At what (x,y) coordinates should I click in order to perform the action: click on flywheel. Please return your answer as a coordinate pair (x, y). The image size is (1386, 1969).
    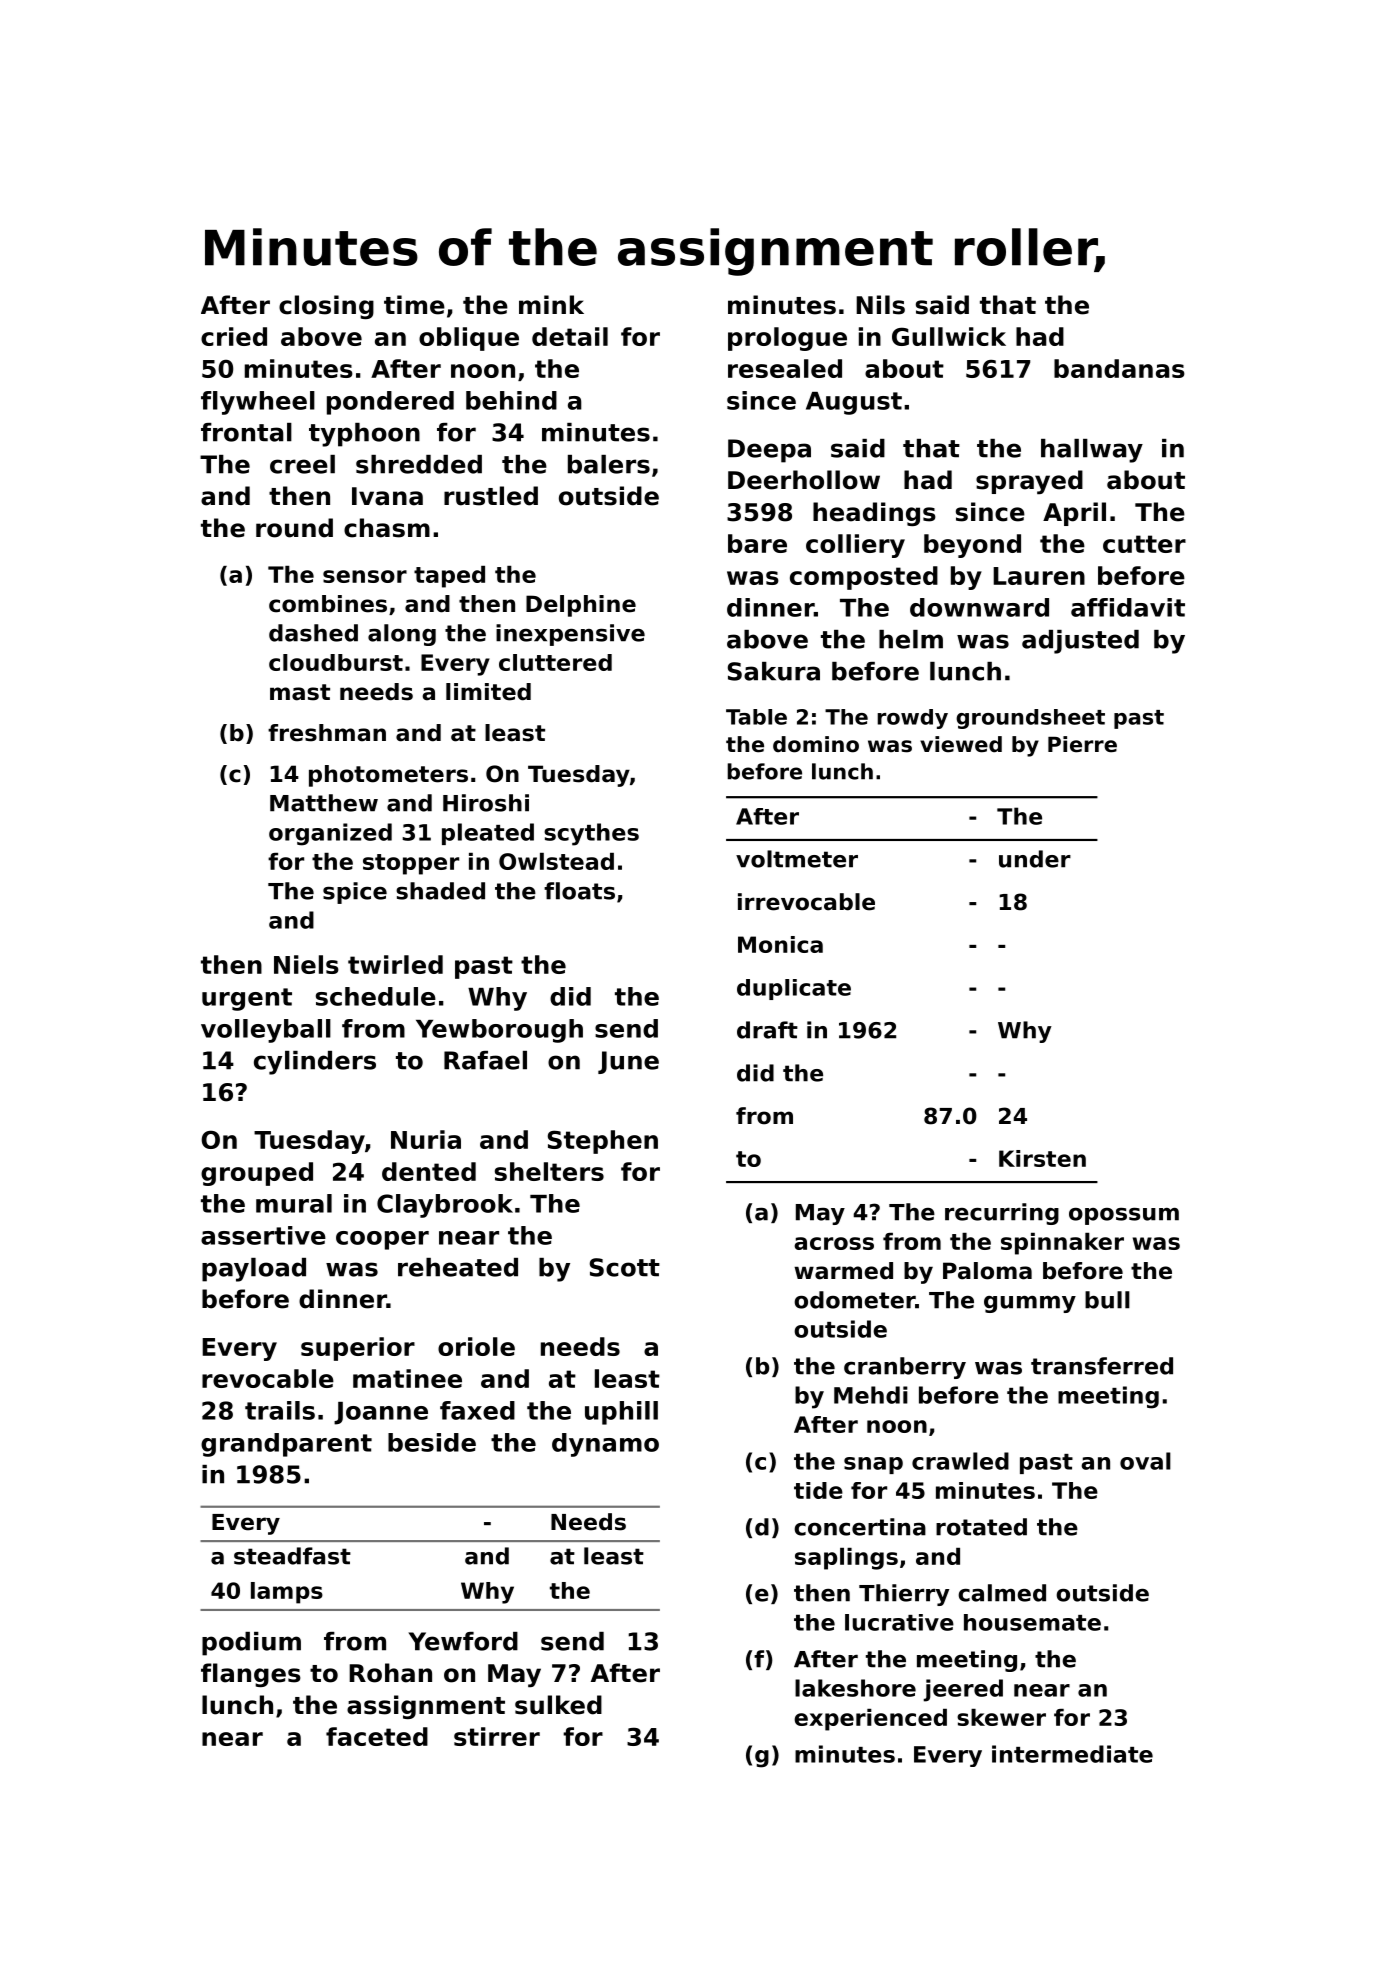
    Looking at the image, I should click on (258, 403).
